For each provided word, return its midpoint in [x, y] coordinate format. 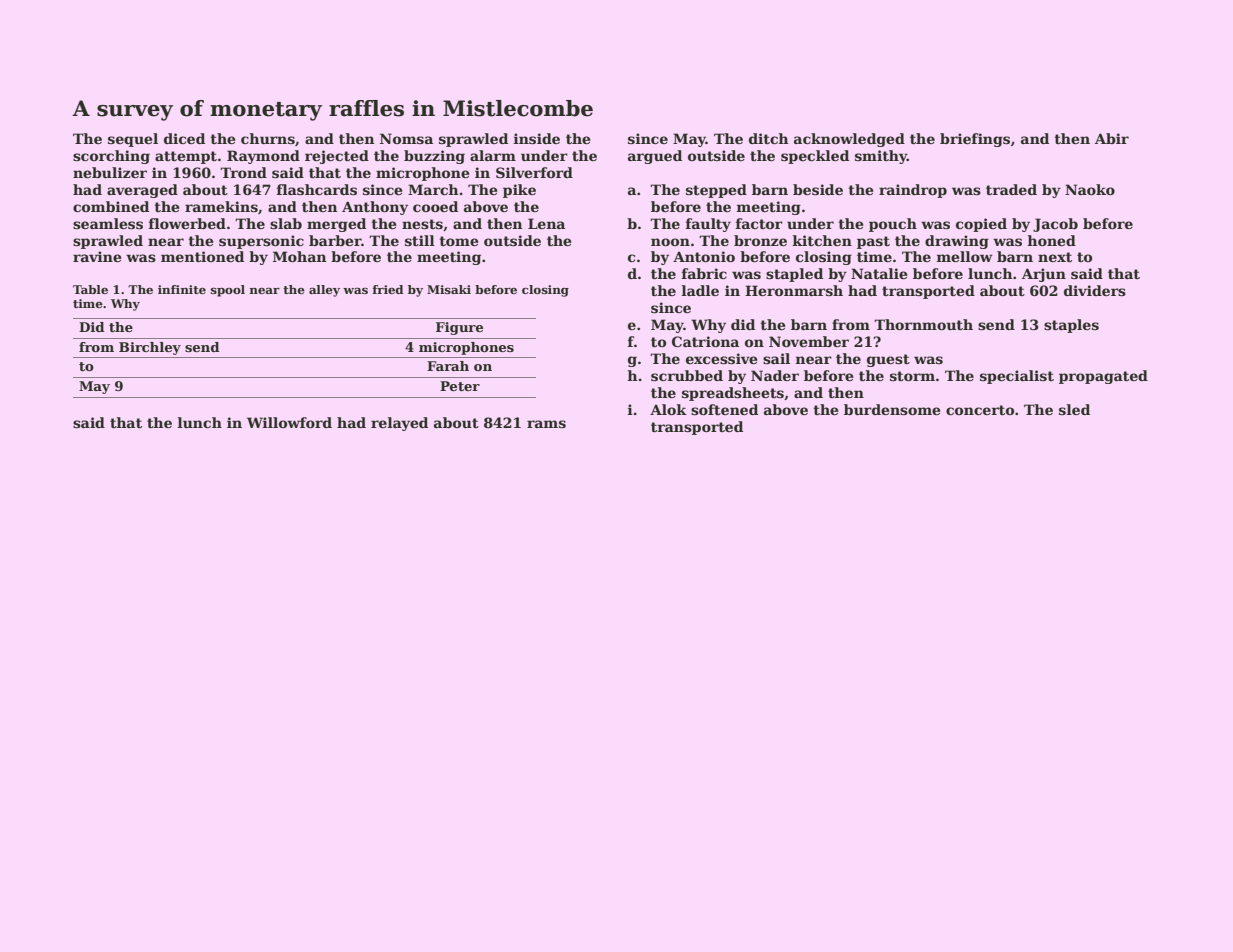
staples [1071, 326]
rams [546, 424]
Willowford [289, 422]
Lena [546, 223]
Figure [459, 328]
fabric [704, 273]
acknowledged [849, 140]
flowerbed [187, 223]
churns [268, 138]
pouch [893, 225]
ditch [768, 138]
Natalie [879, 273]
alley [324, 291]
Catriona [705, 341]
